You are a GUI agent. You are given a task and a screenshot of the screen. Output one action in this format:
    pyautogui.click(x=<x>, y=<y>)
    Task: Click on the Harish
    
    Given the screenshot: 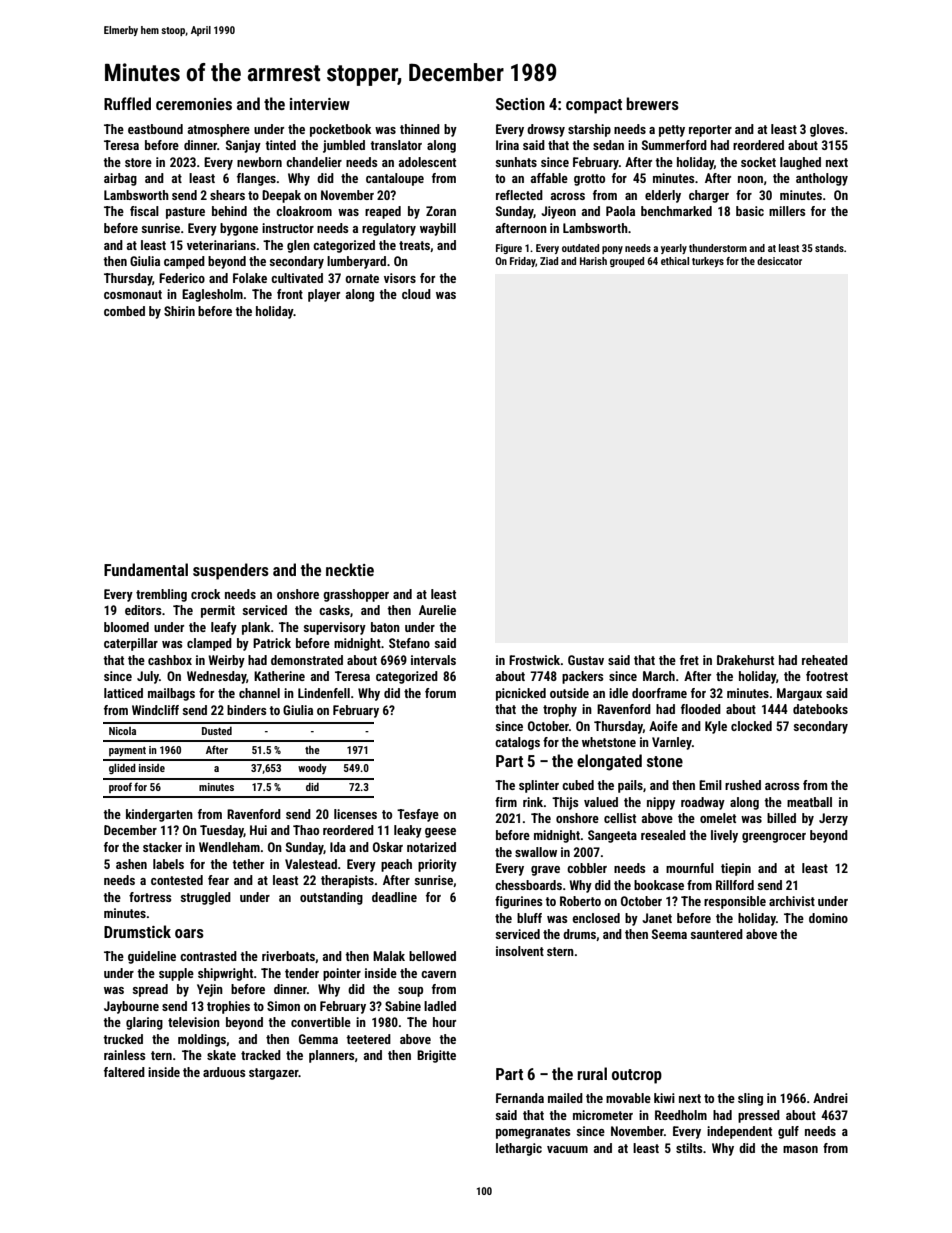 What is the action you would take?
    pyautogui.click(x=593, y=261)
